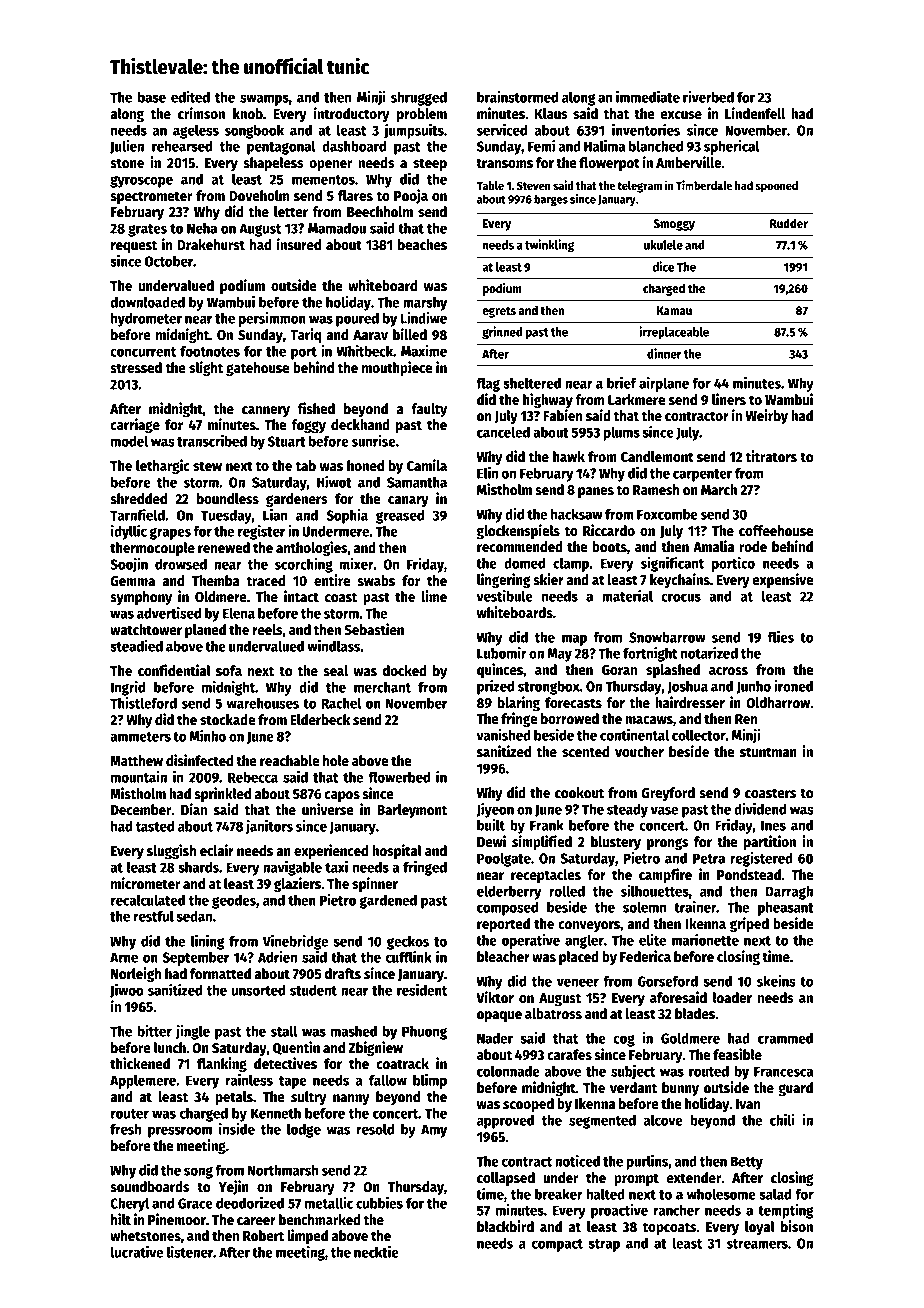 This page has width=924, height=1308. I want to click on shrugged, so click(419, 98).
